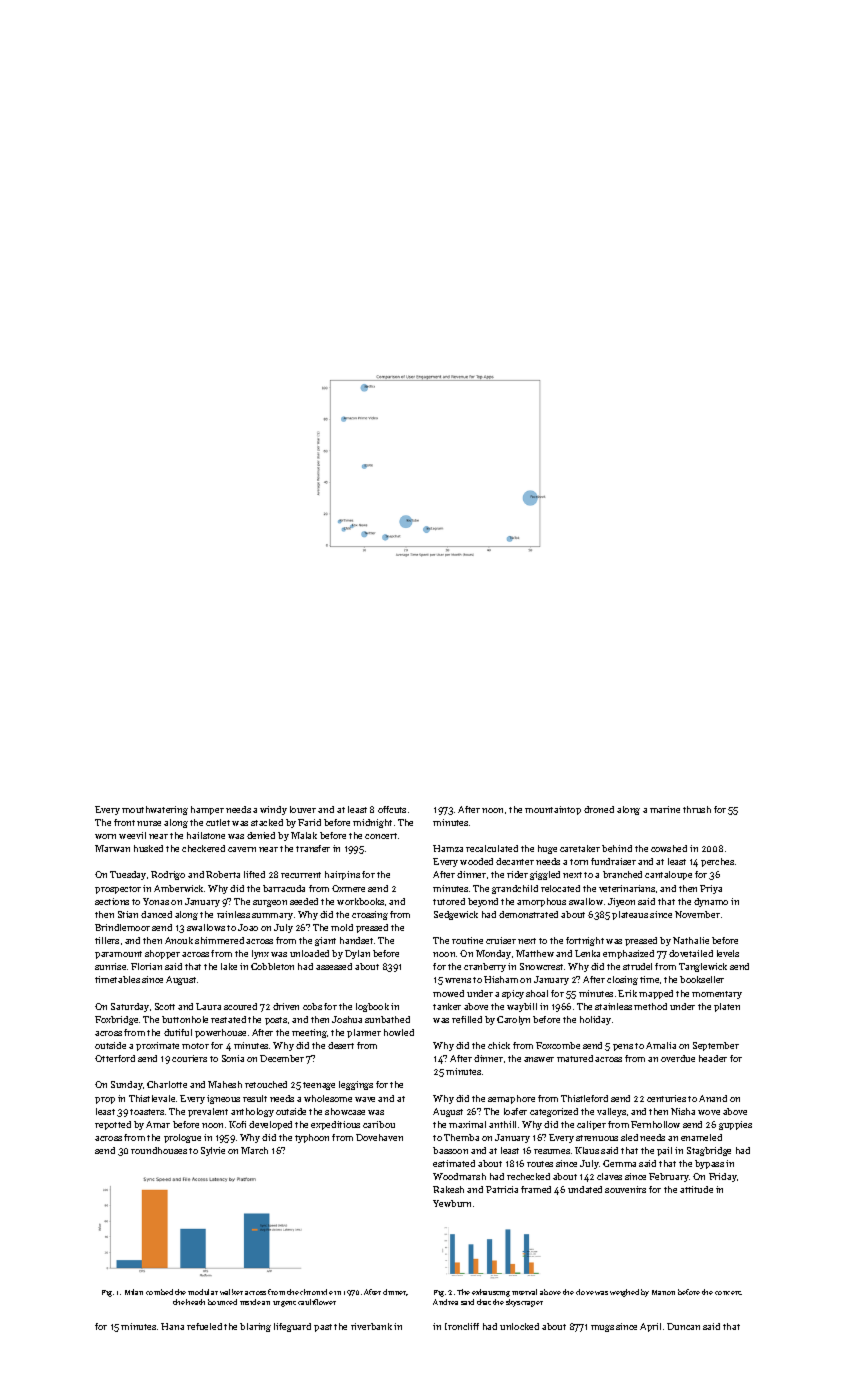 The image size is (849, 1400). Describe the element at coordinates (110, 966) in the page. I see `sunrise` at that location.
